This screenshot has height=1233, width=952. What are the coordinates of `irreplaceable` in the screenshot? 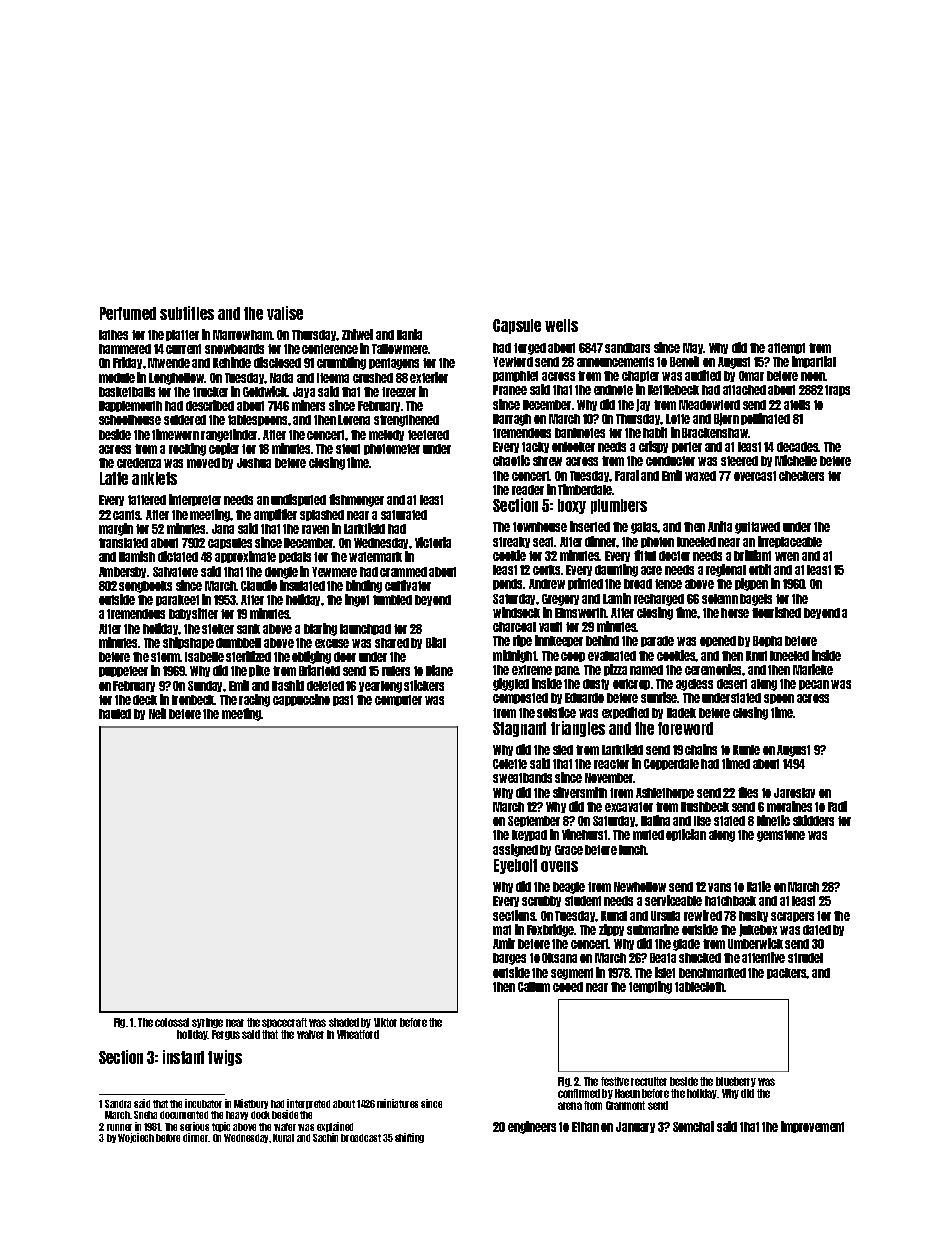 It's located at (790, 542).
